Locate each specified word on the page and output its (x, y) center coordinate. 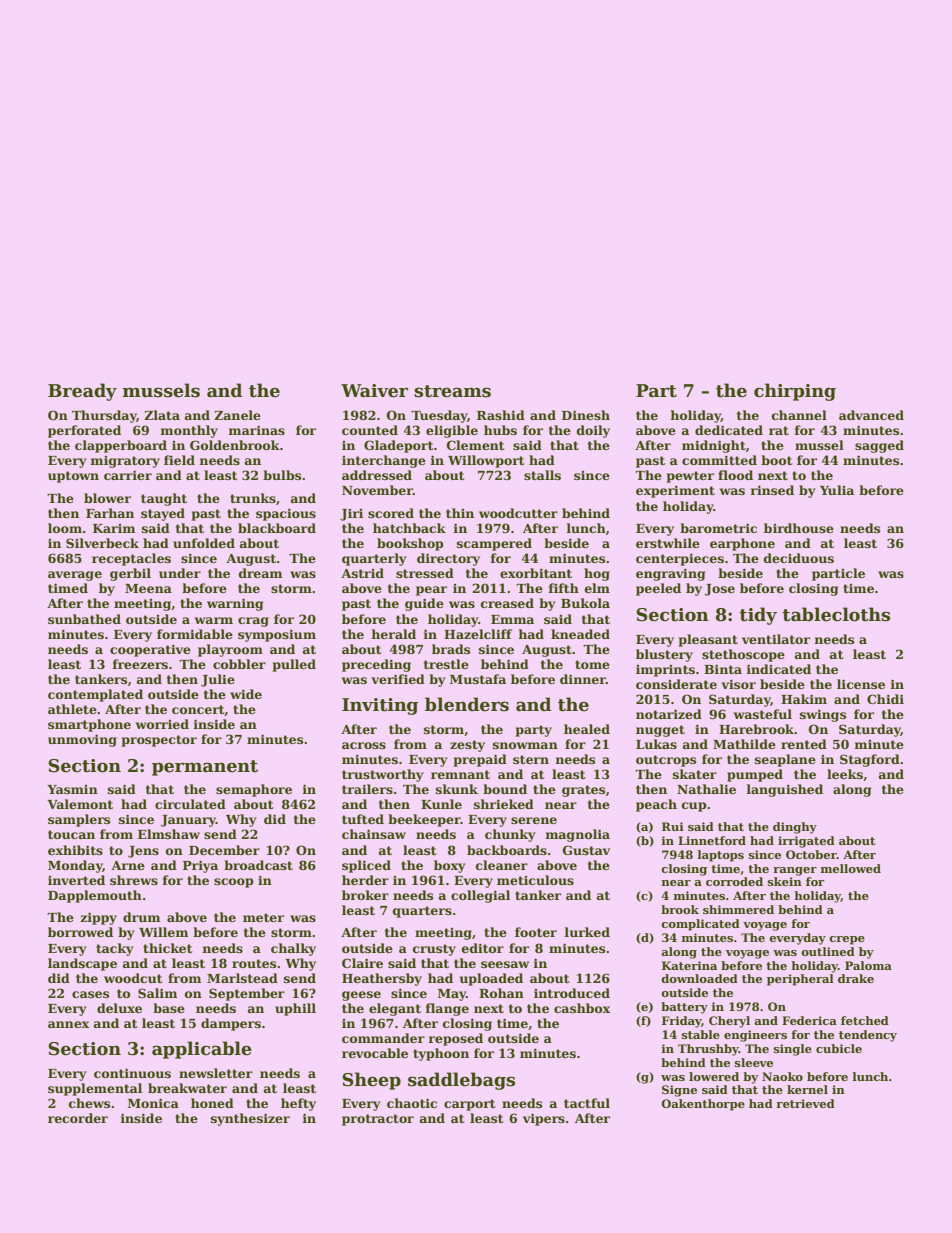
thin (460, 513)
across (364, 745)
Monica (153, 1103)
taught (164, 499)
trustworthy (383, 775)
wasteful (763, 714)
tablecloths (836, 614)
